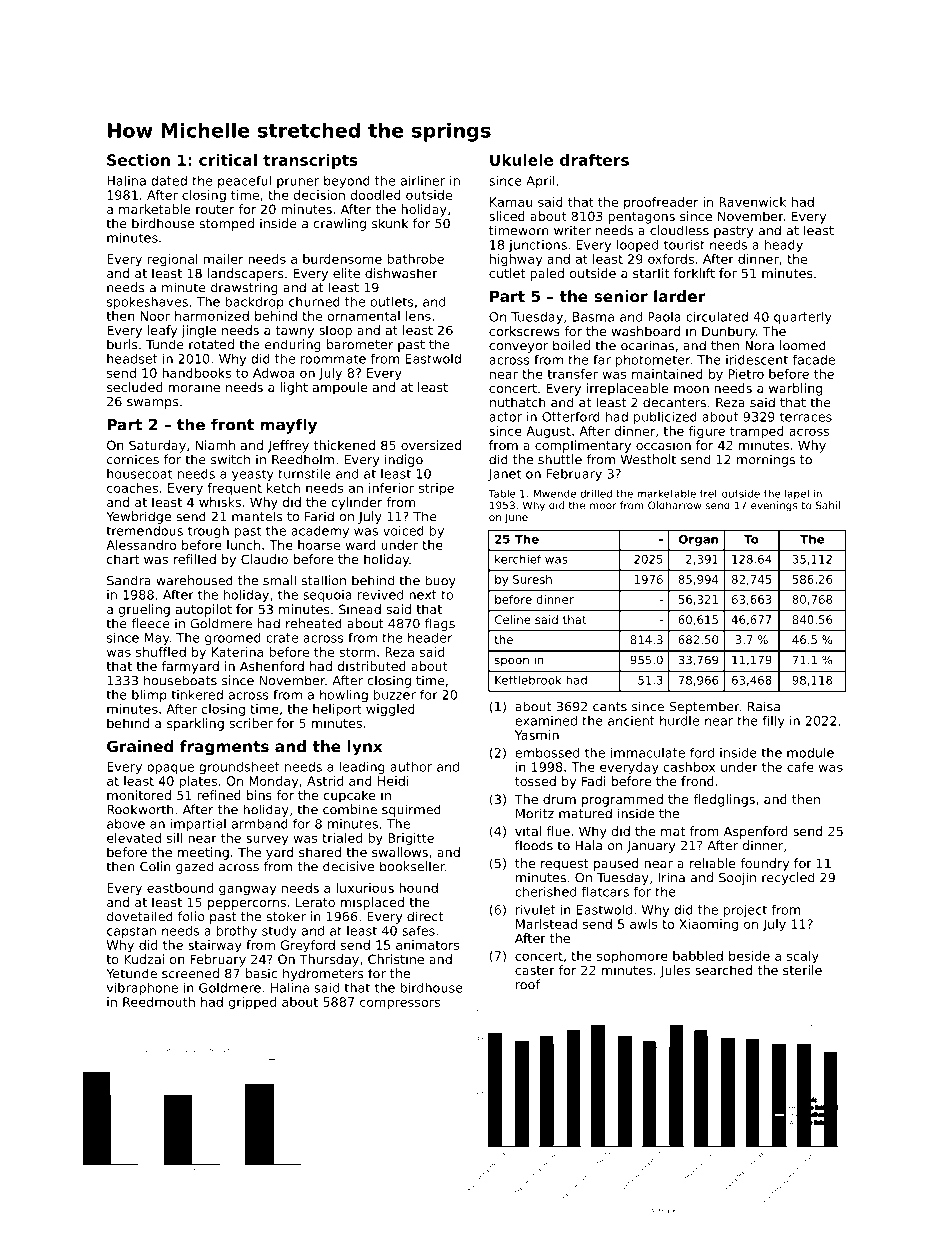 The width and height of the page is (952, 1233). I want to click on indigo, so click(404, 460).
